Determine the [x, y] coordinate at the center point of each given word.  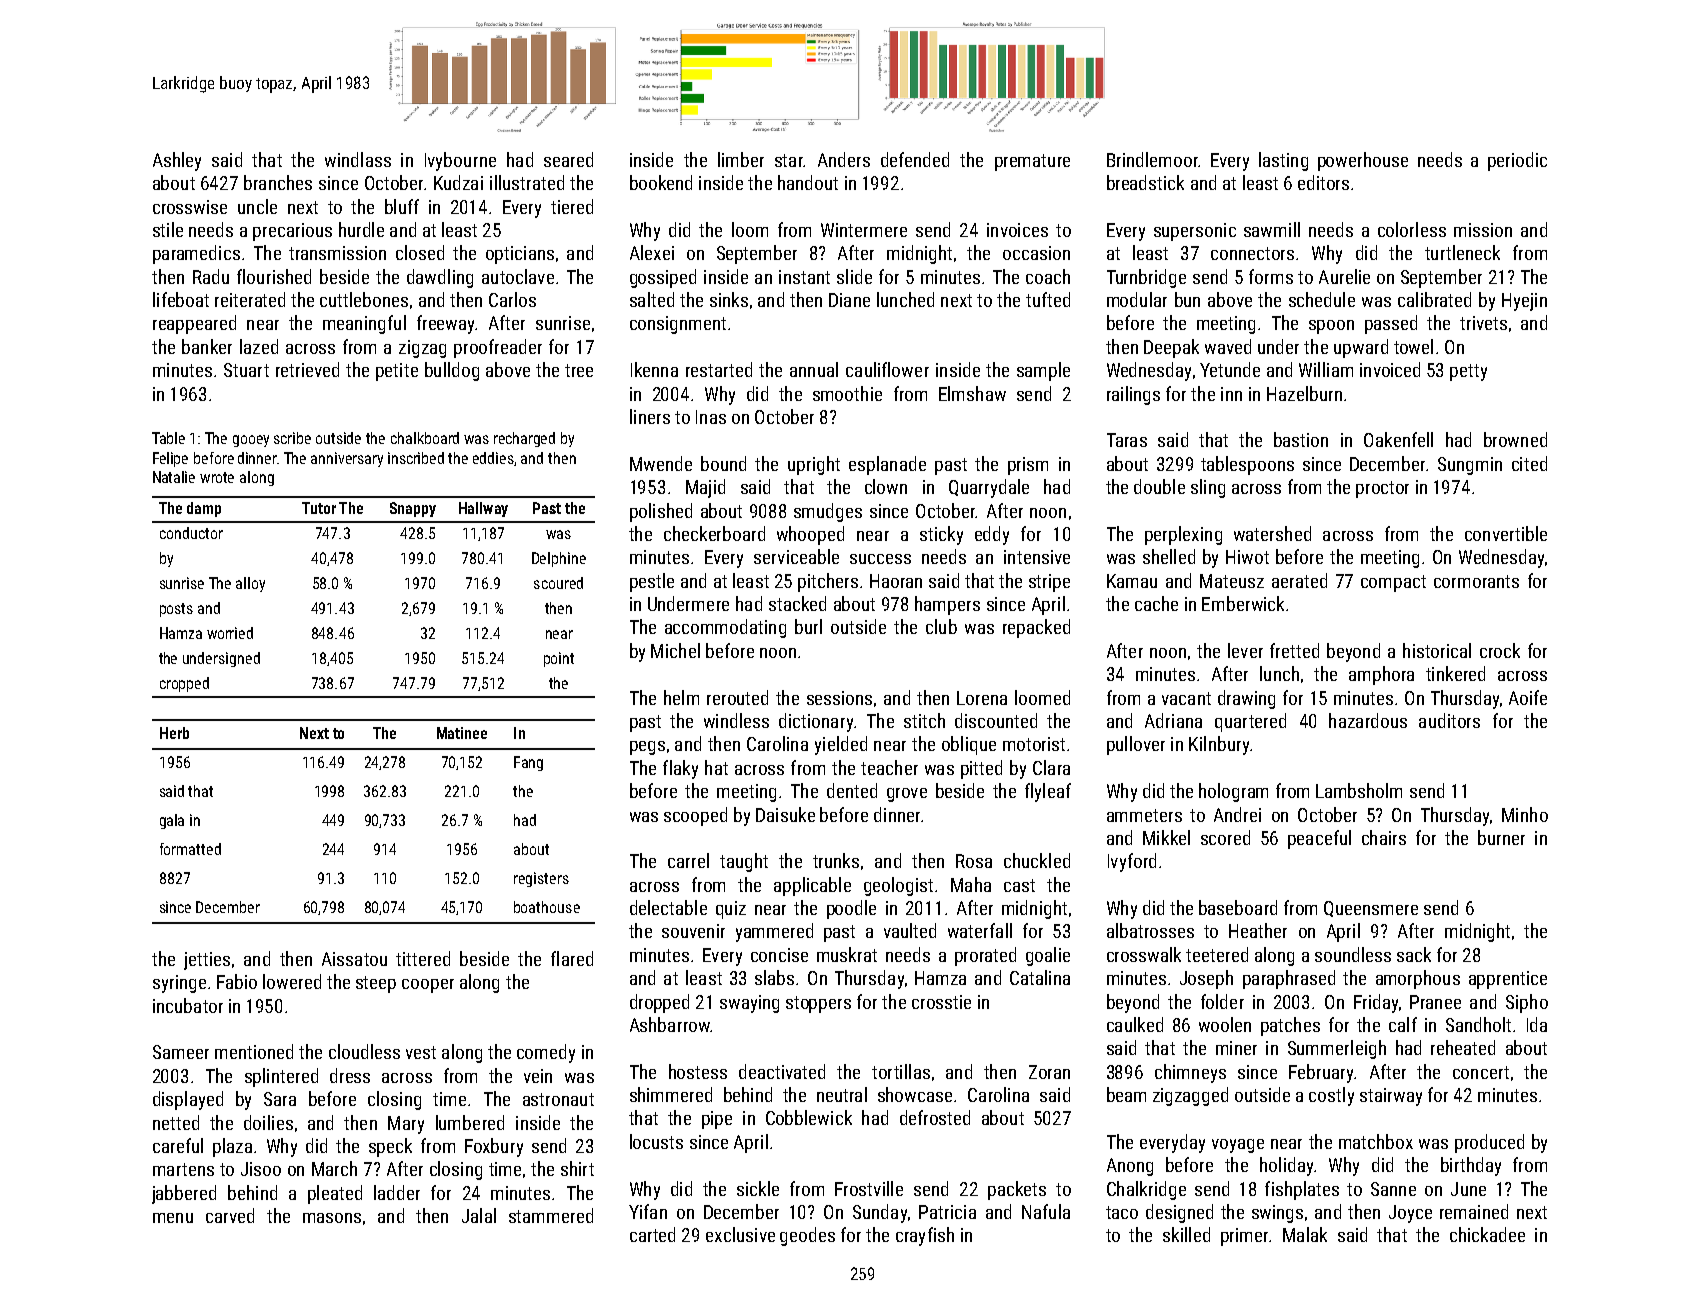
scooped [695, 816]
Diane [849, 300]
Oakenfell [1398, 439]
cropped [184, 684]
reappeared [194, 324]
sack [1414, 954]
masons [332, 1218]
